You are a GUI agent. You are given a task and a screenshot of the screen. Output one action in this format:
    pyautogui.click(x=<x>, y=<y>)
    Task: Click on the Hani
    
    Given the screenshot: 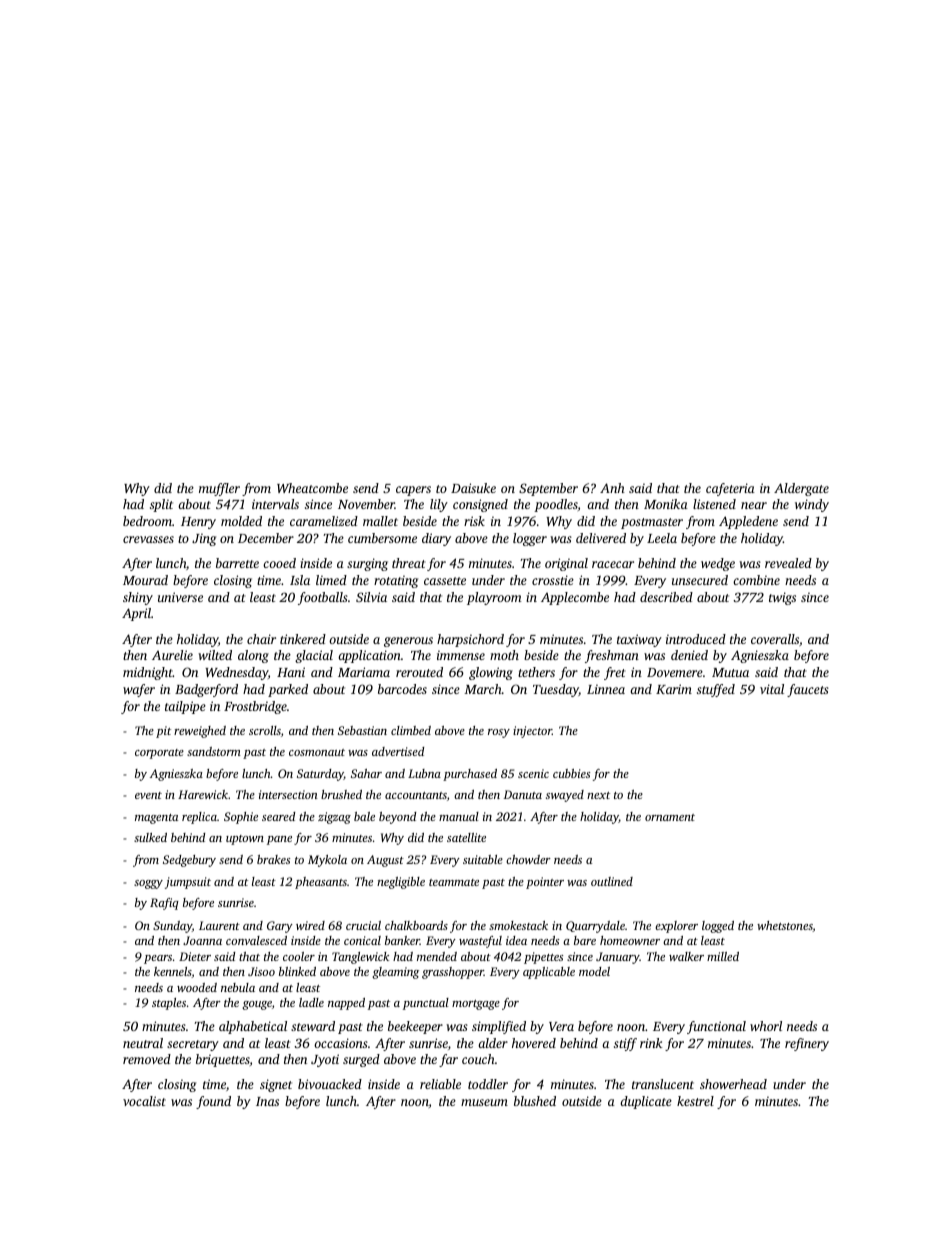 What is the action you would take?
    pyautogui.click(x=291, y=672)
